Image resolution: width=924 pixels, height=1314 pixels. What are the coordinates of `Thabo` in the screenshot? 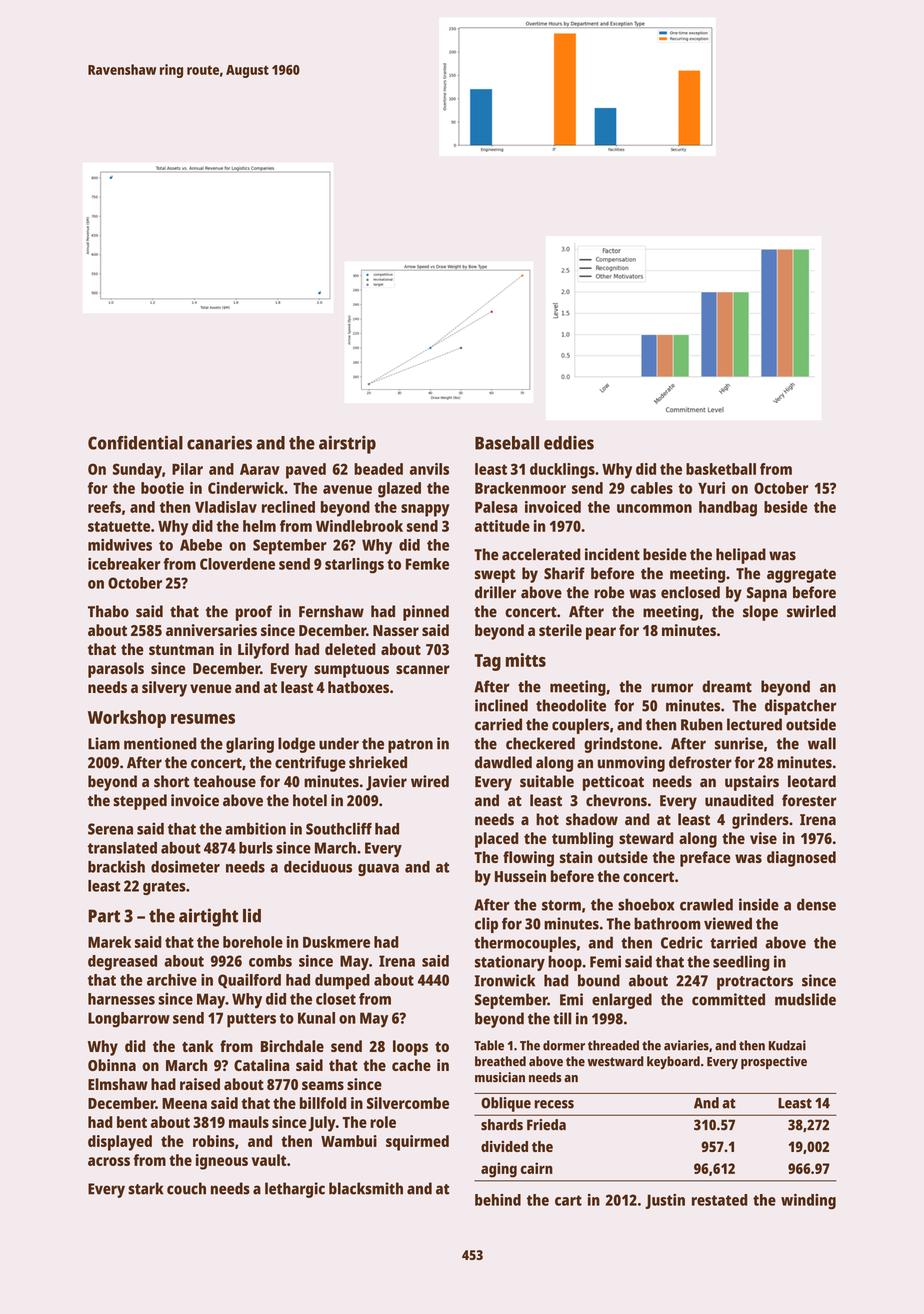 It's located at (108, 611).
